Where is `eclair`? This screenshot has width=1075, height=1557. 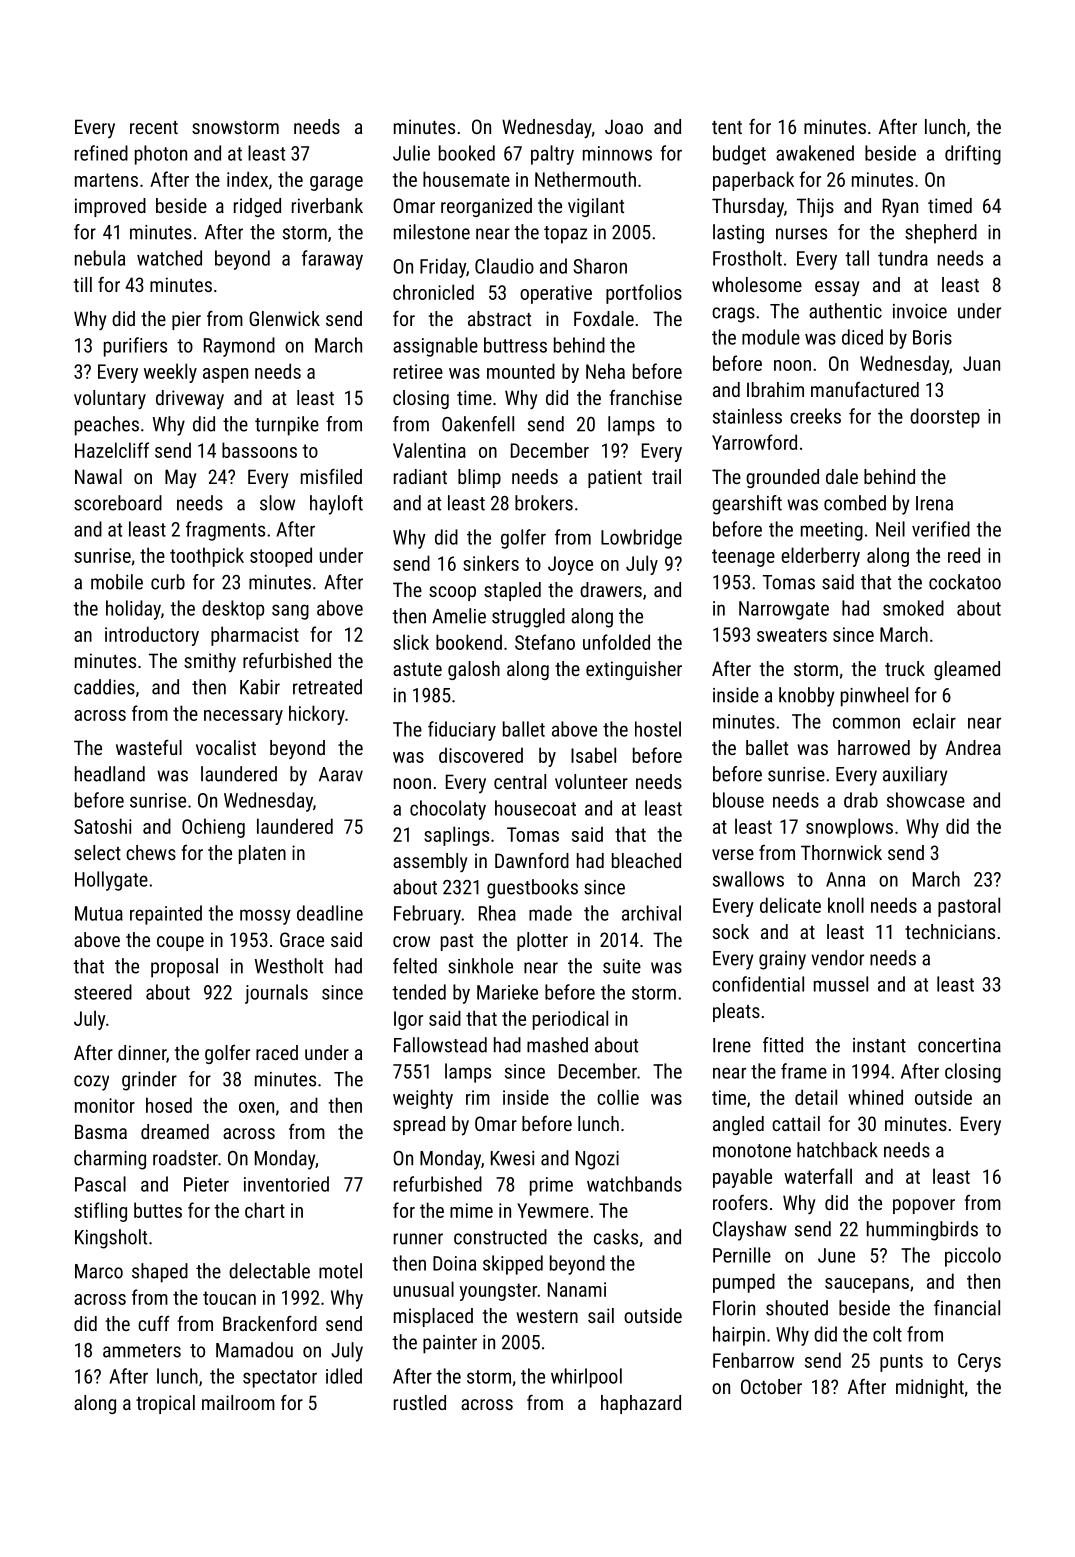 eclair is located at coordinates (934, 721).
